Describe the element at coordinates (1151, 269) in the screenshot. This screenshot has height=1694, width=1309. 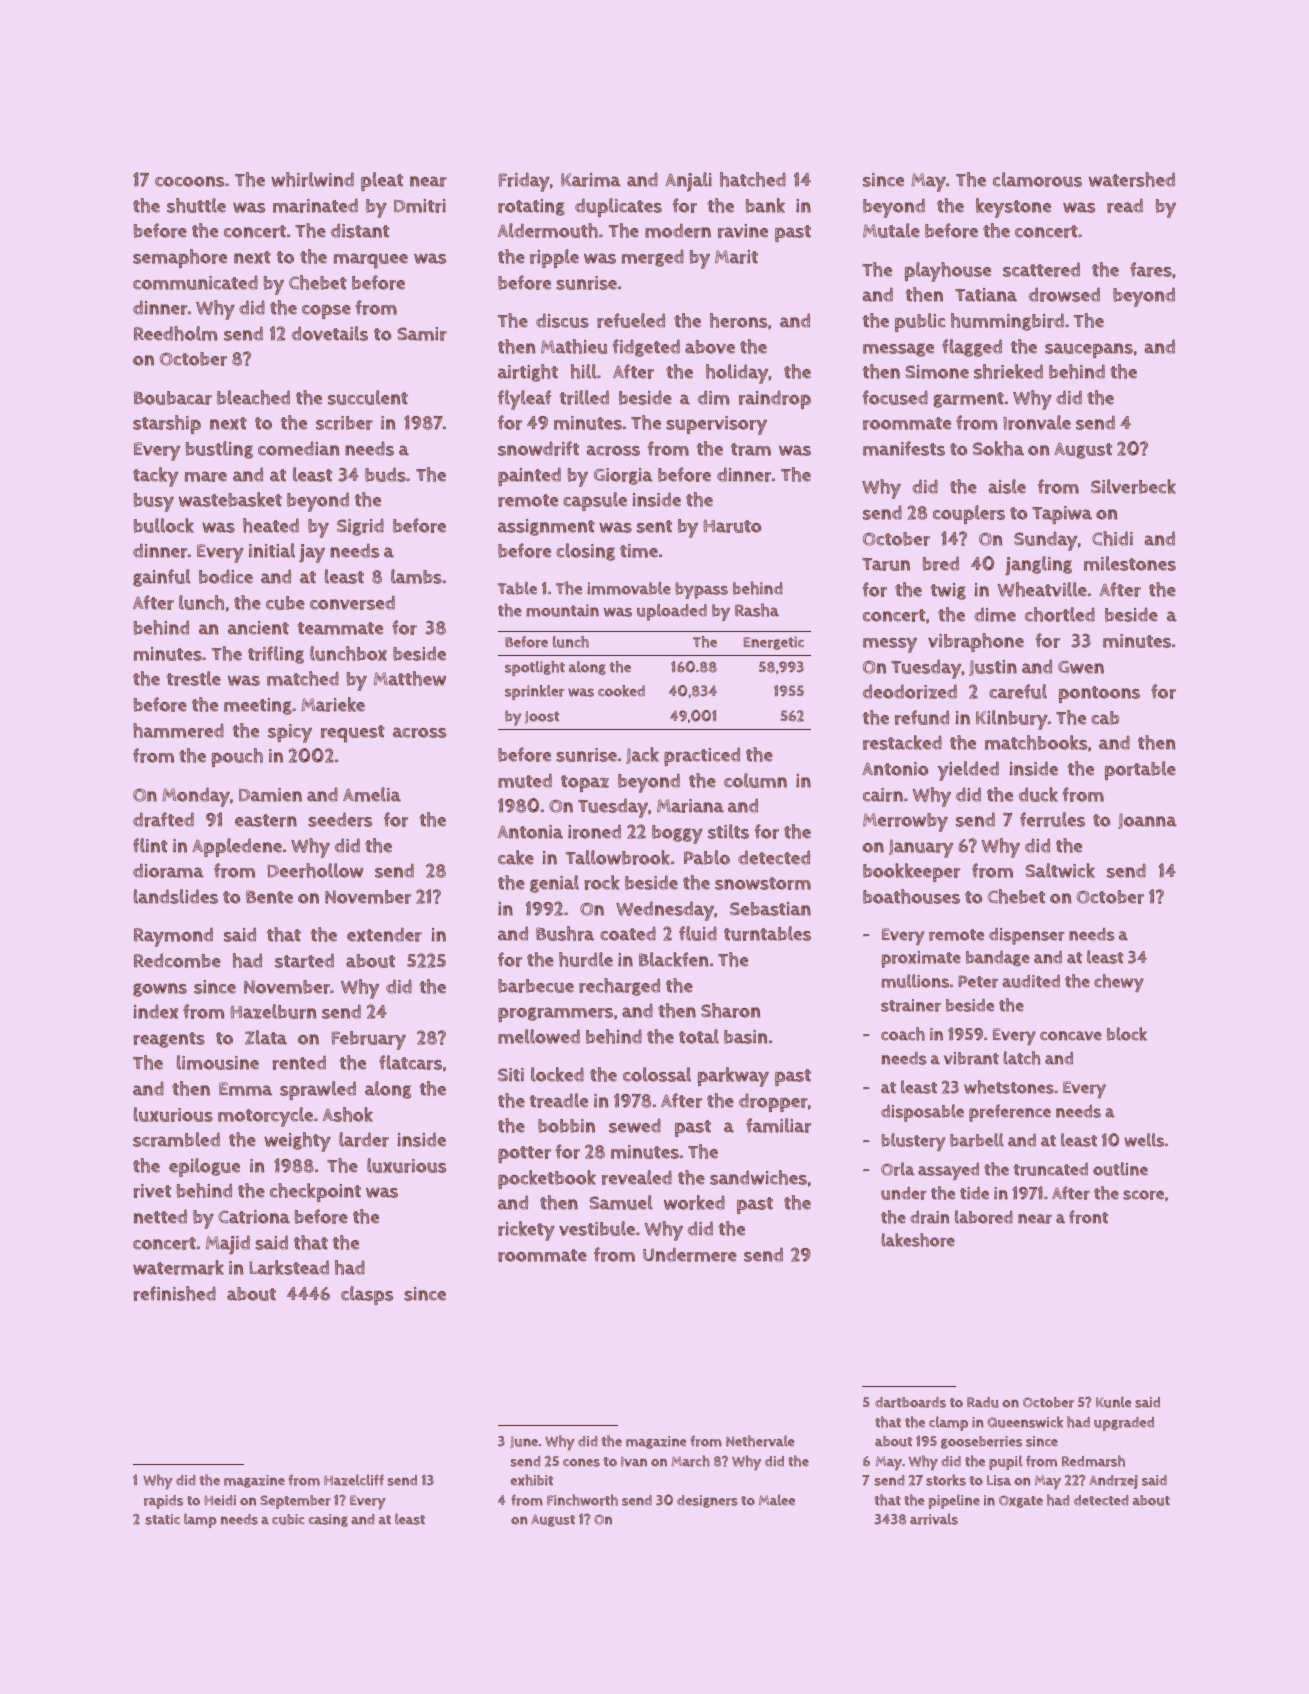
I see `fares` at that location.
